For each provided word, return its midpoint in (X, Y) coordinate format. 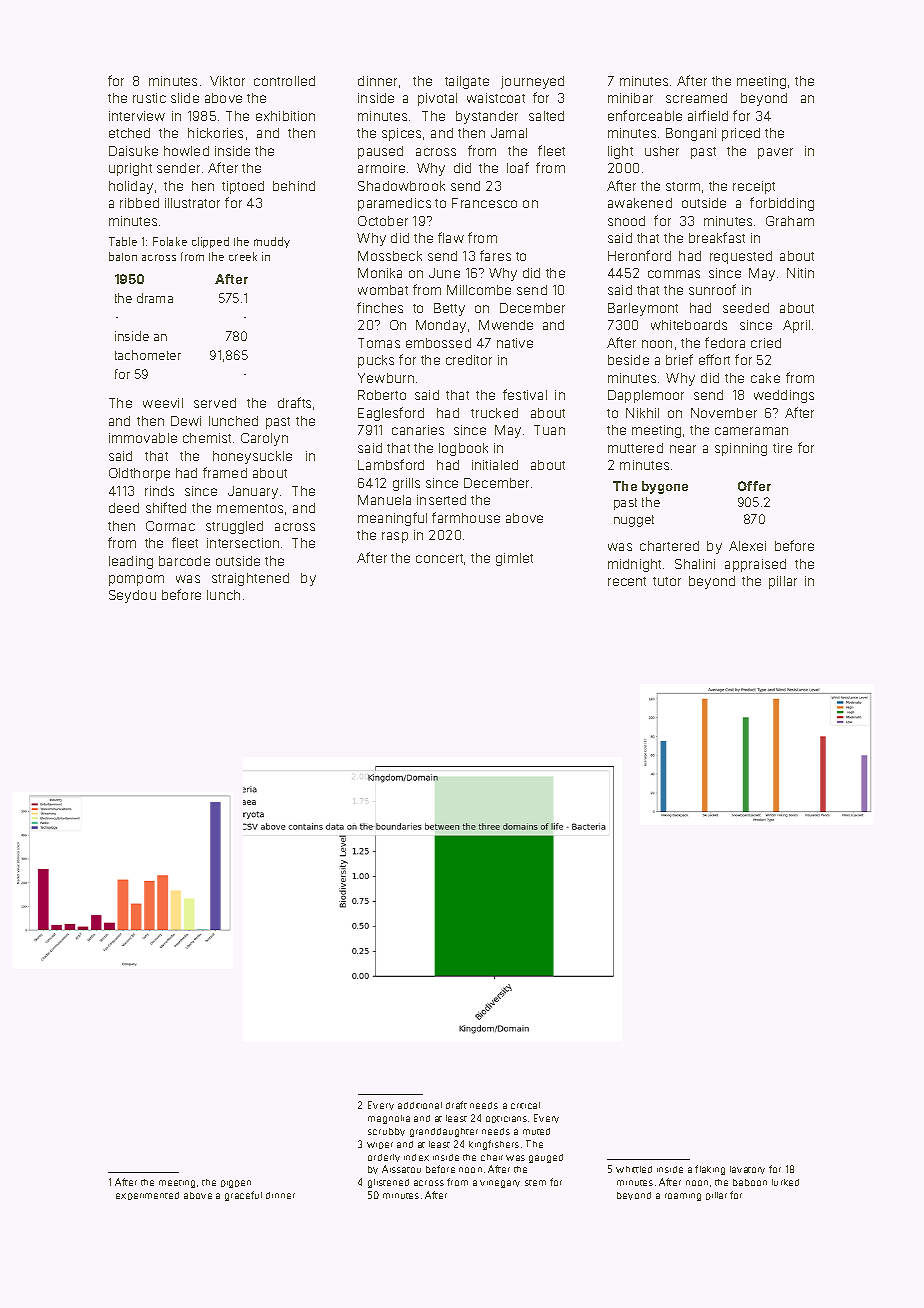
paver (775, 153)
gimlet (514, 559)
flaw (451, 237)
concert (439, 558)
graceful (243, 1196)
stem (535, 1183)
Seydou (132, 596)
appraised (755, 565)
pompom (136, 580)
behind (294, 186)
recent (627, 581)
